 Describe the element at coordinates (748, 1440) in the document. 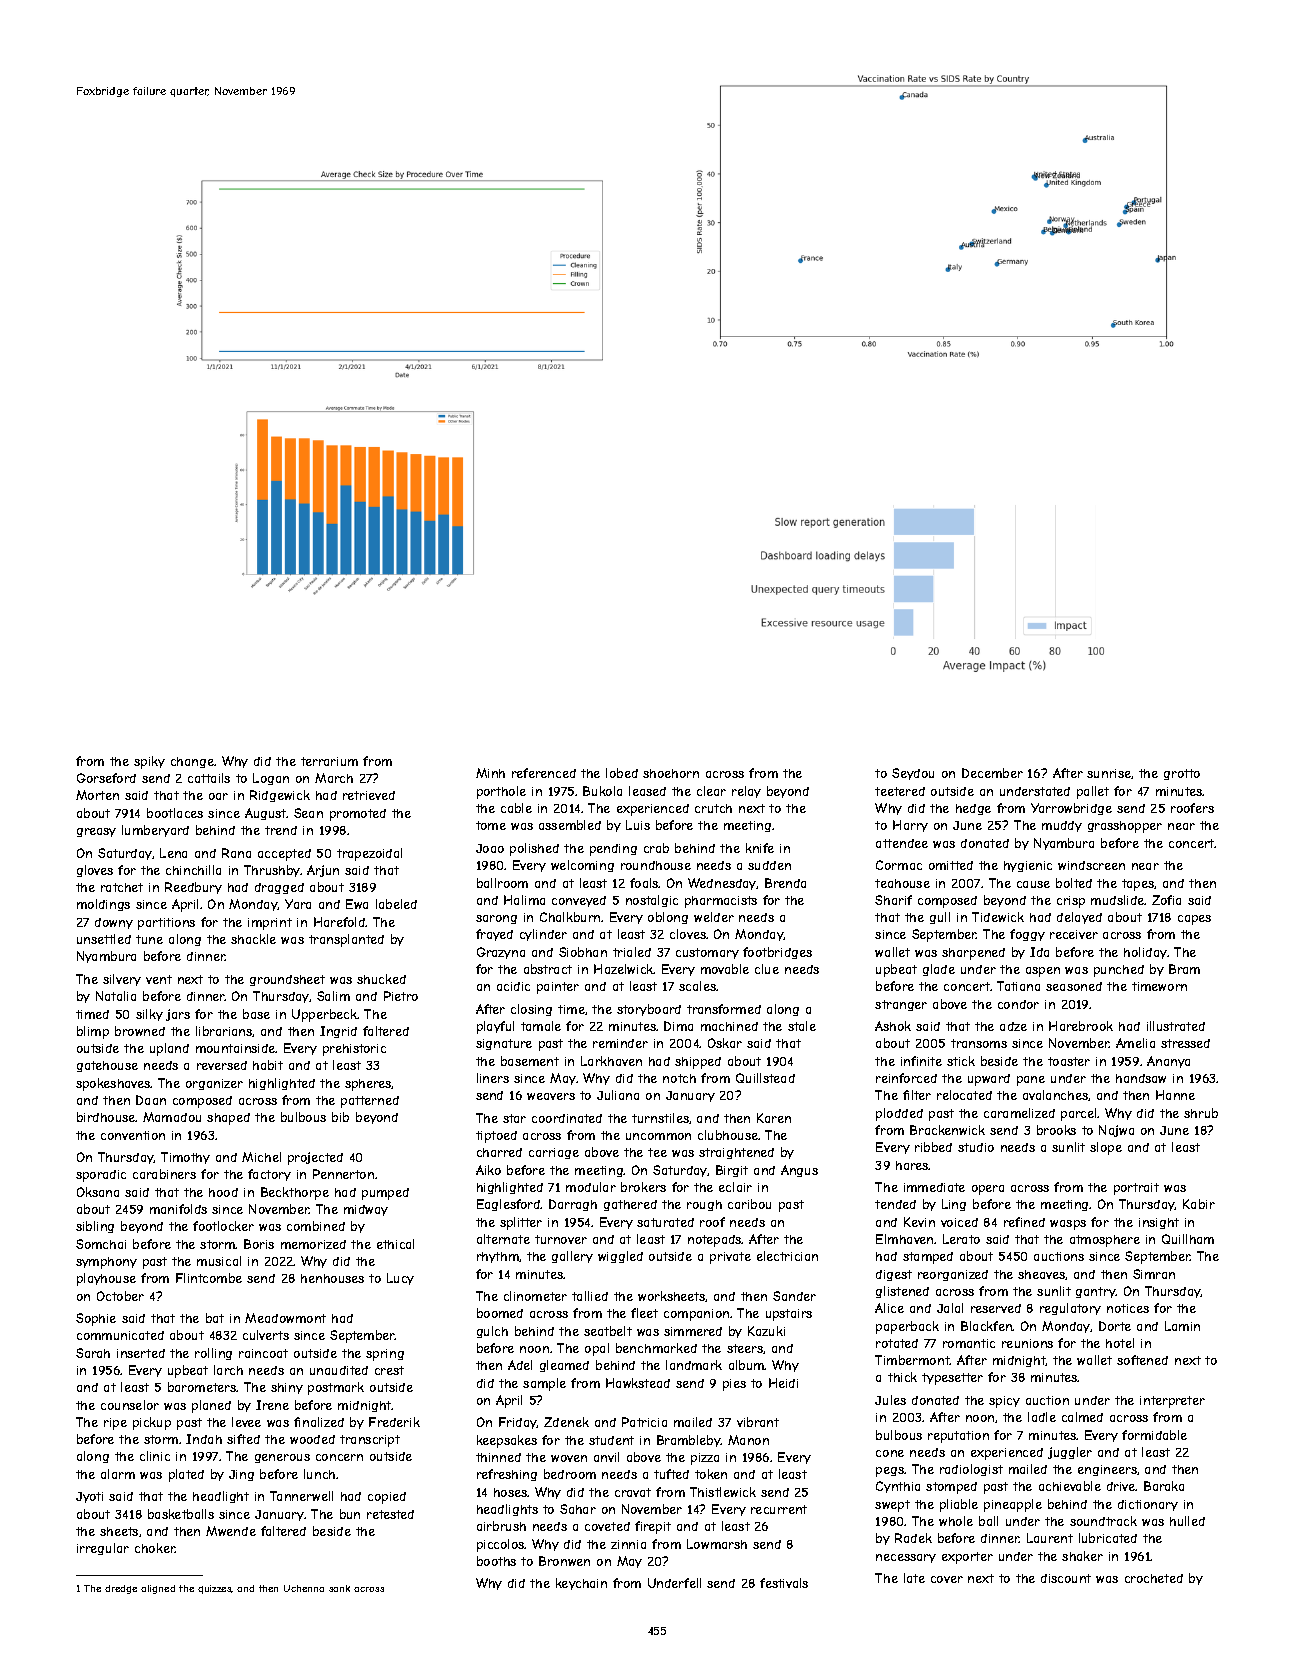

I see `Manon` at that location.
